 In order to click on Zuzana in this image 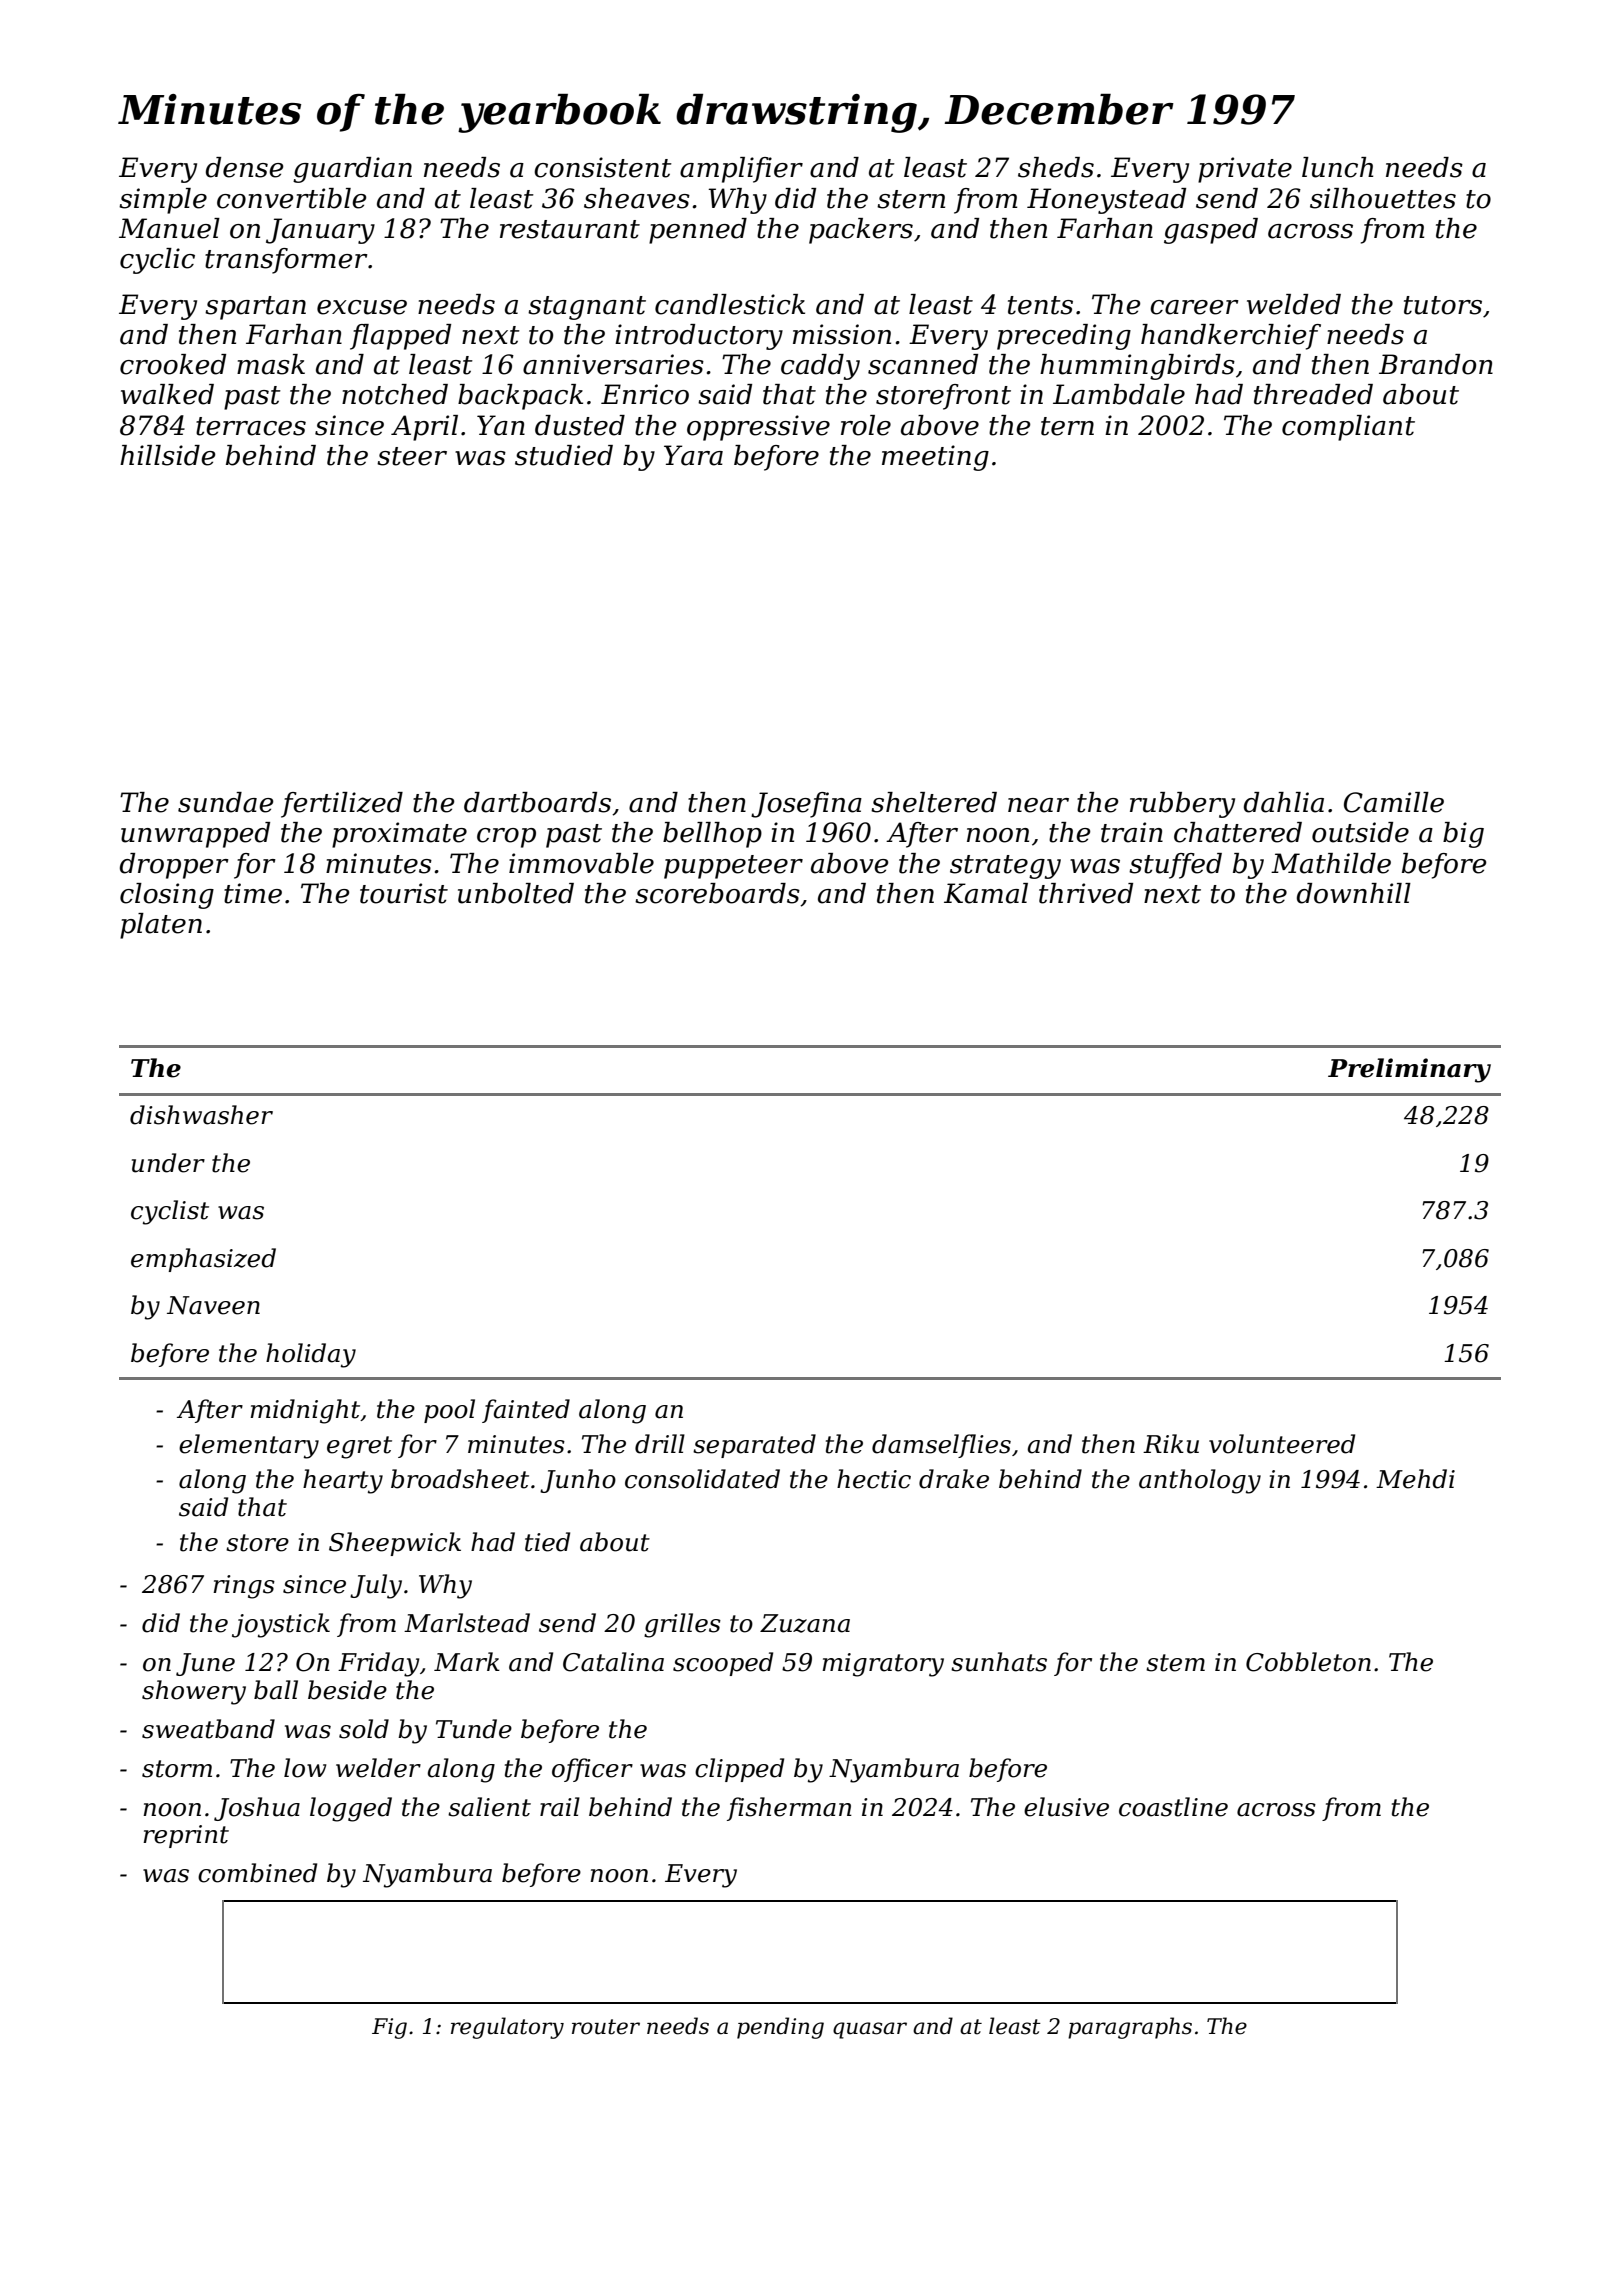, I will do `click(805, 1623)`.
